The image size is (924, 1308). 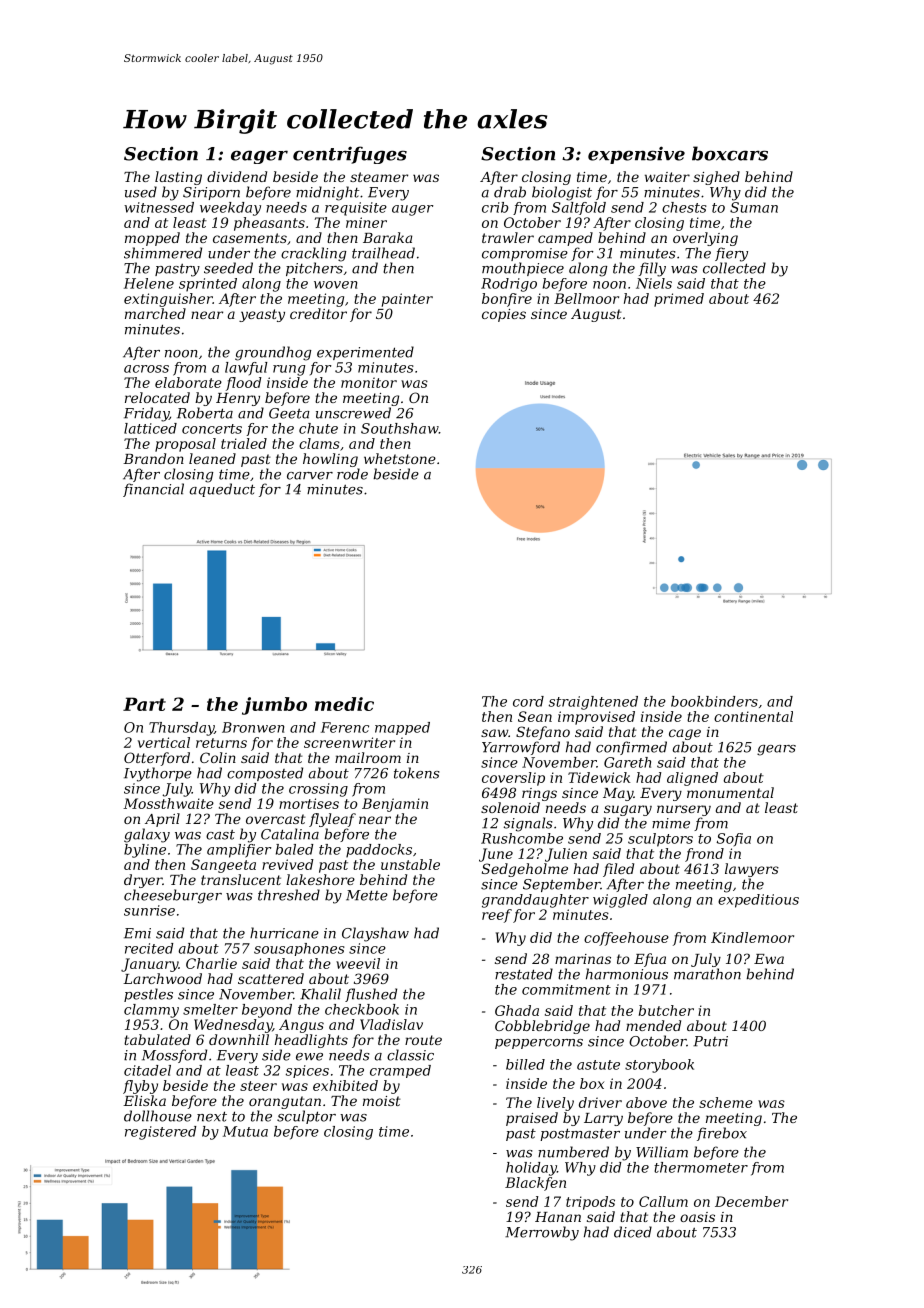 What do you see at coordinates (352, 474) in the screenshot?
I see `rode` at bounding box center [352, 474].
